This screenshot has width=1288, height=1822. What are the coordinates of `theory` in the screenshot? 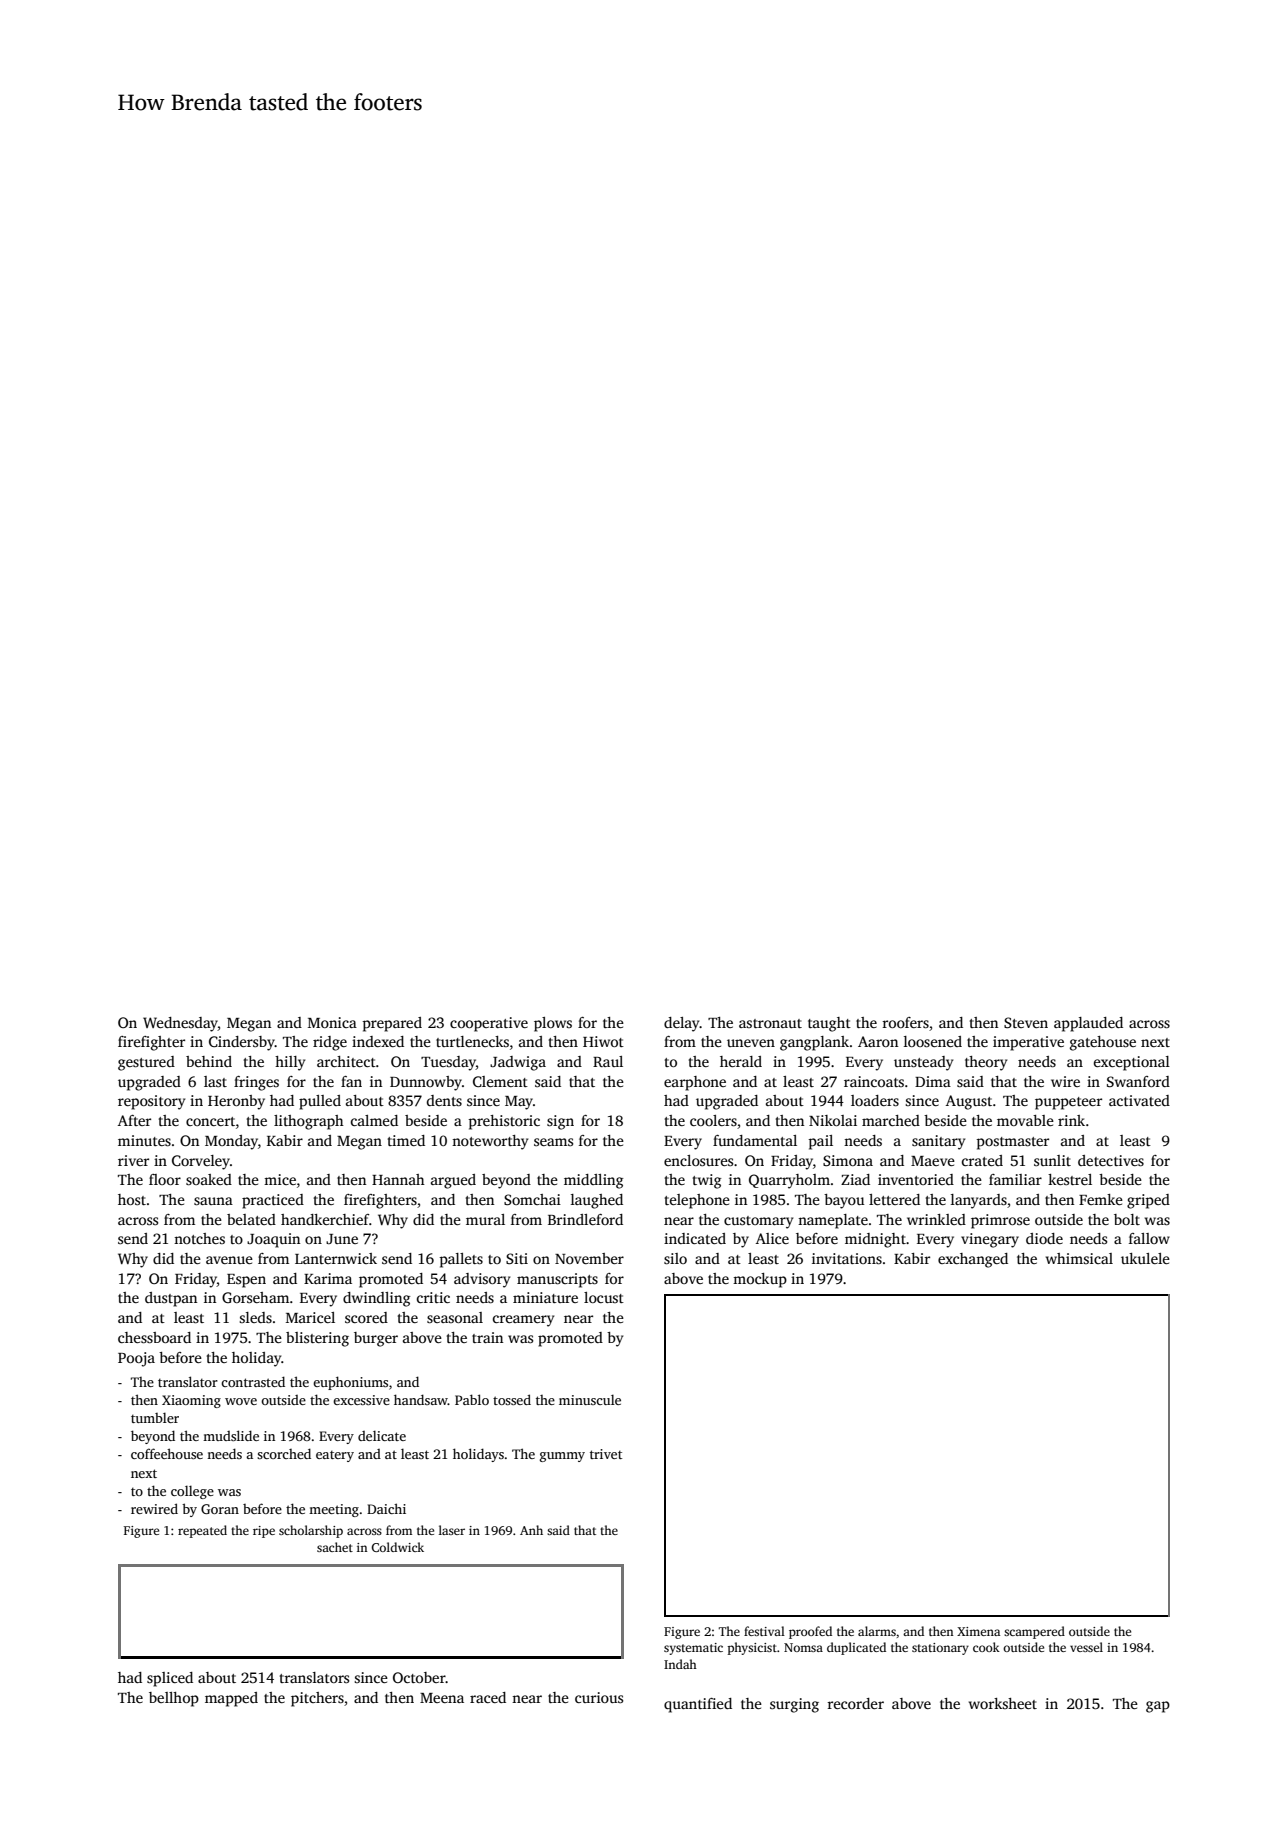 It's located at (986, 1063).
